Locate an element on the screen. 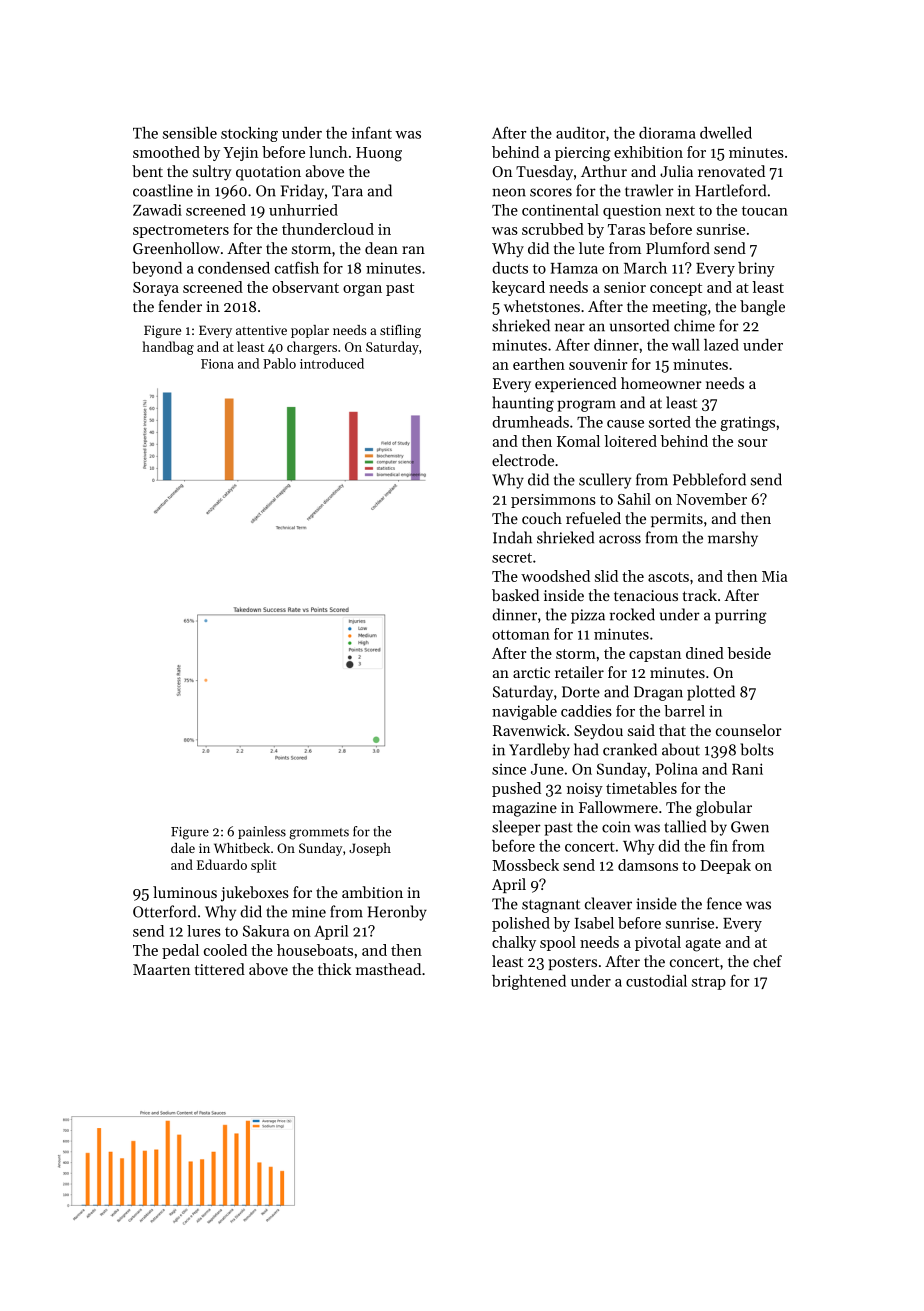 The image size is (924, 1311). handbag is located at coordinates (168, 348).
